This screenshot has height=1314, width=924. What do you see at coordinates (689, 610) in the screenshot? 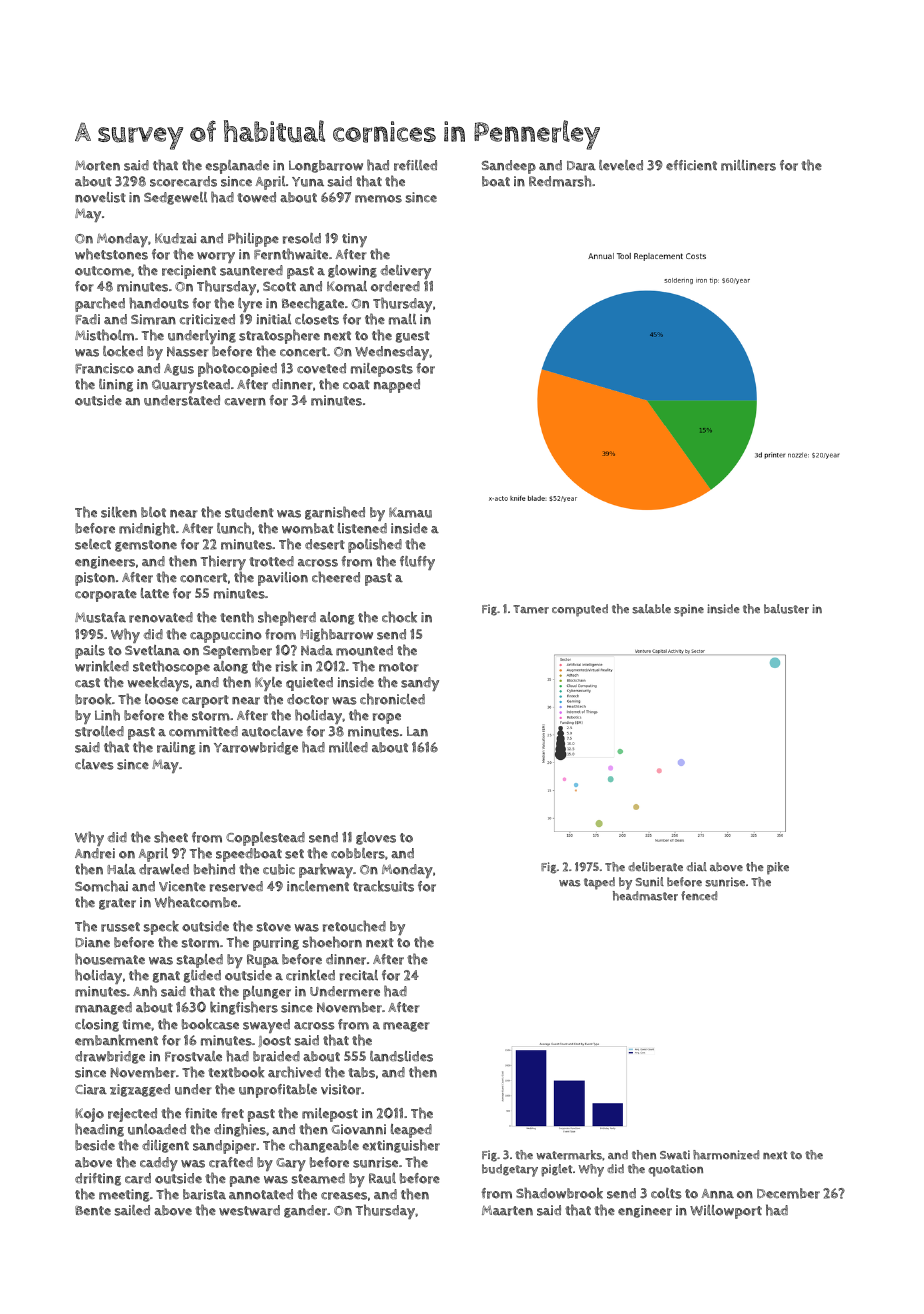
I see `spine` at bounding box center [689, 610].
